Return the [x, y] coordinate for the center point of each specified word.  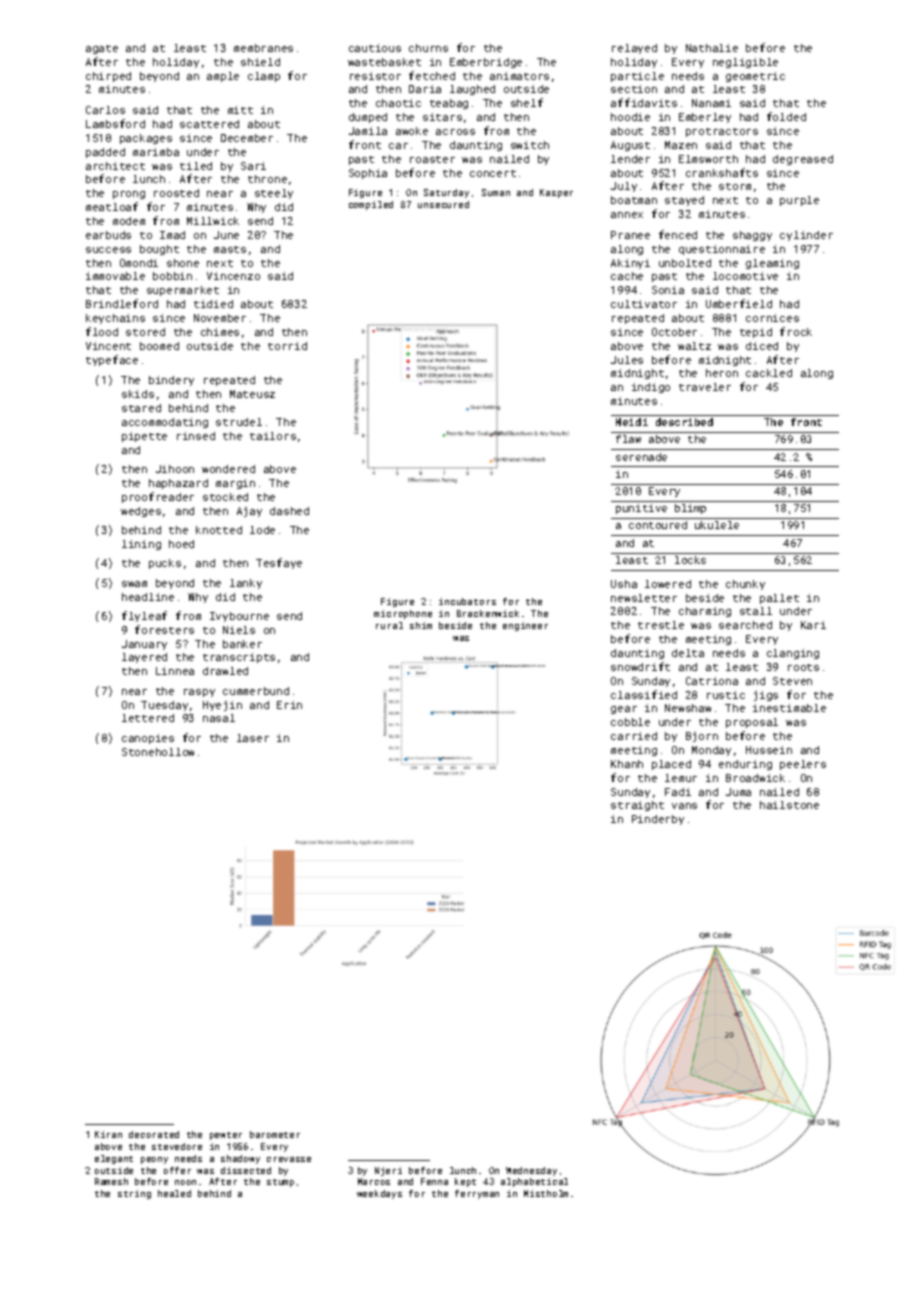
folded [786, 116]
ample [223, 77]
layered [144, 658]
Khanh [627, 764]
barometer [275, 1134]
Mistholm [546, 1193]
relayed [634, 49]
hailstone [789, 805]
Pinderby [658, 820]
